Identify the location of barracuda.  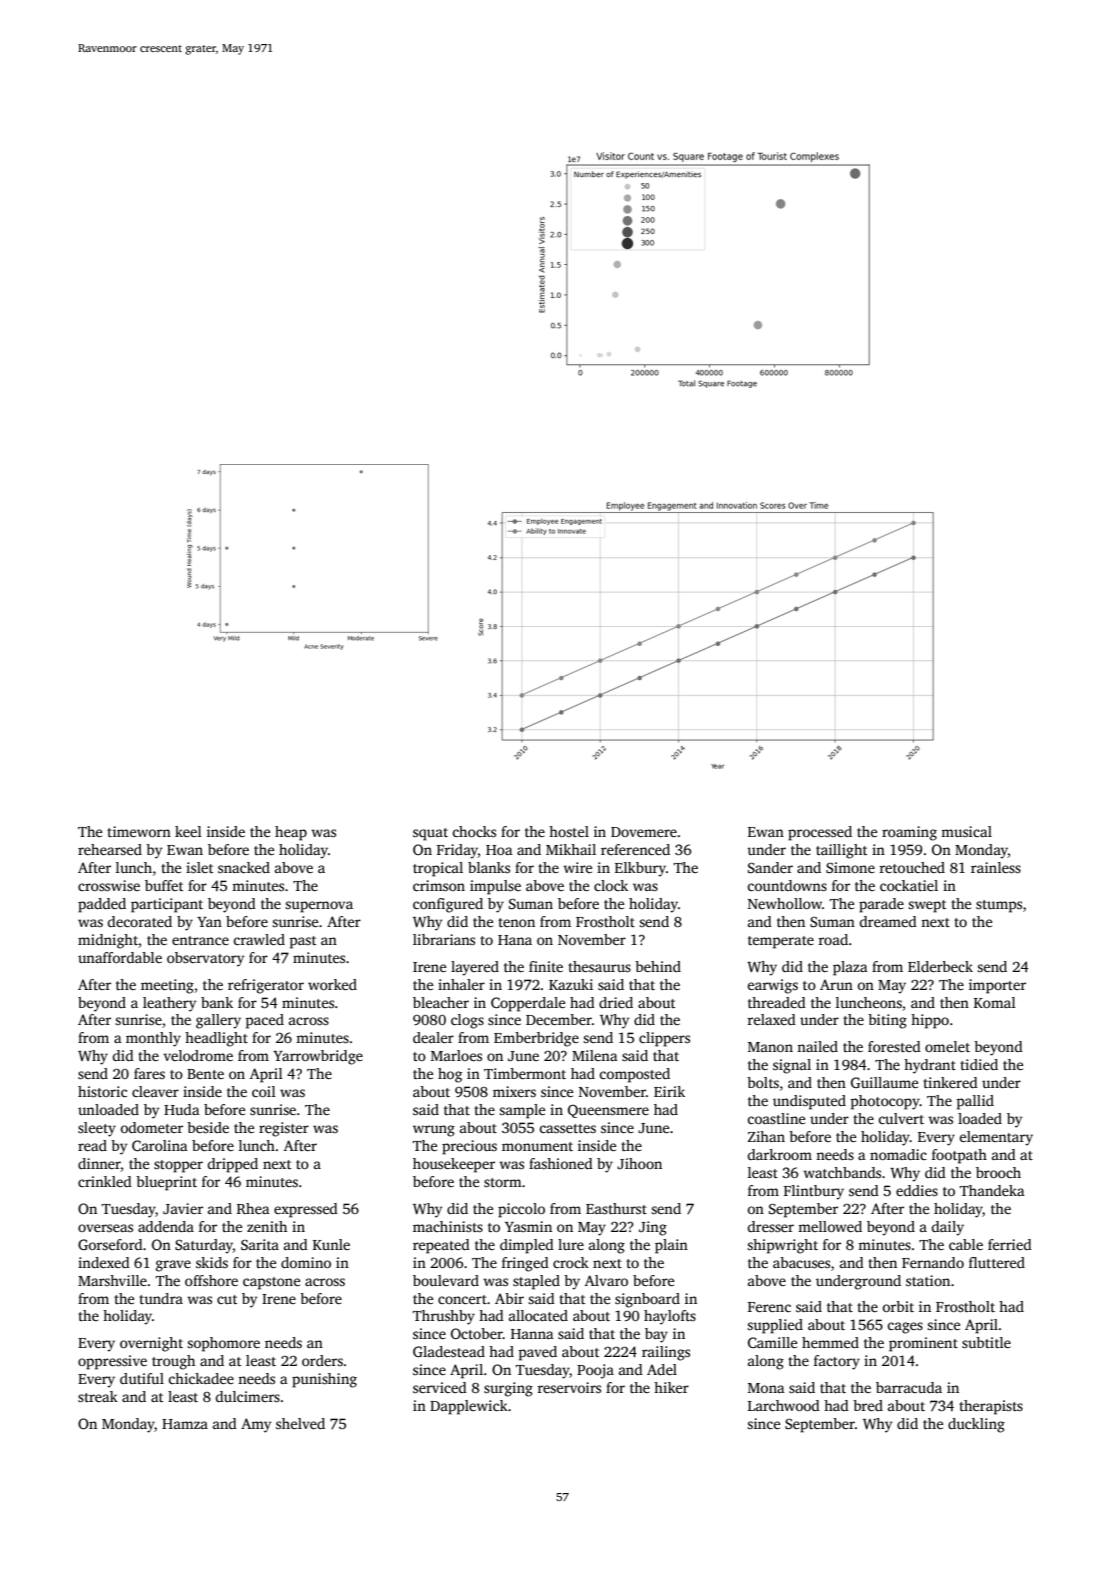
(909, 1387).
